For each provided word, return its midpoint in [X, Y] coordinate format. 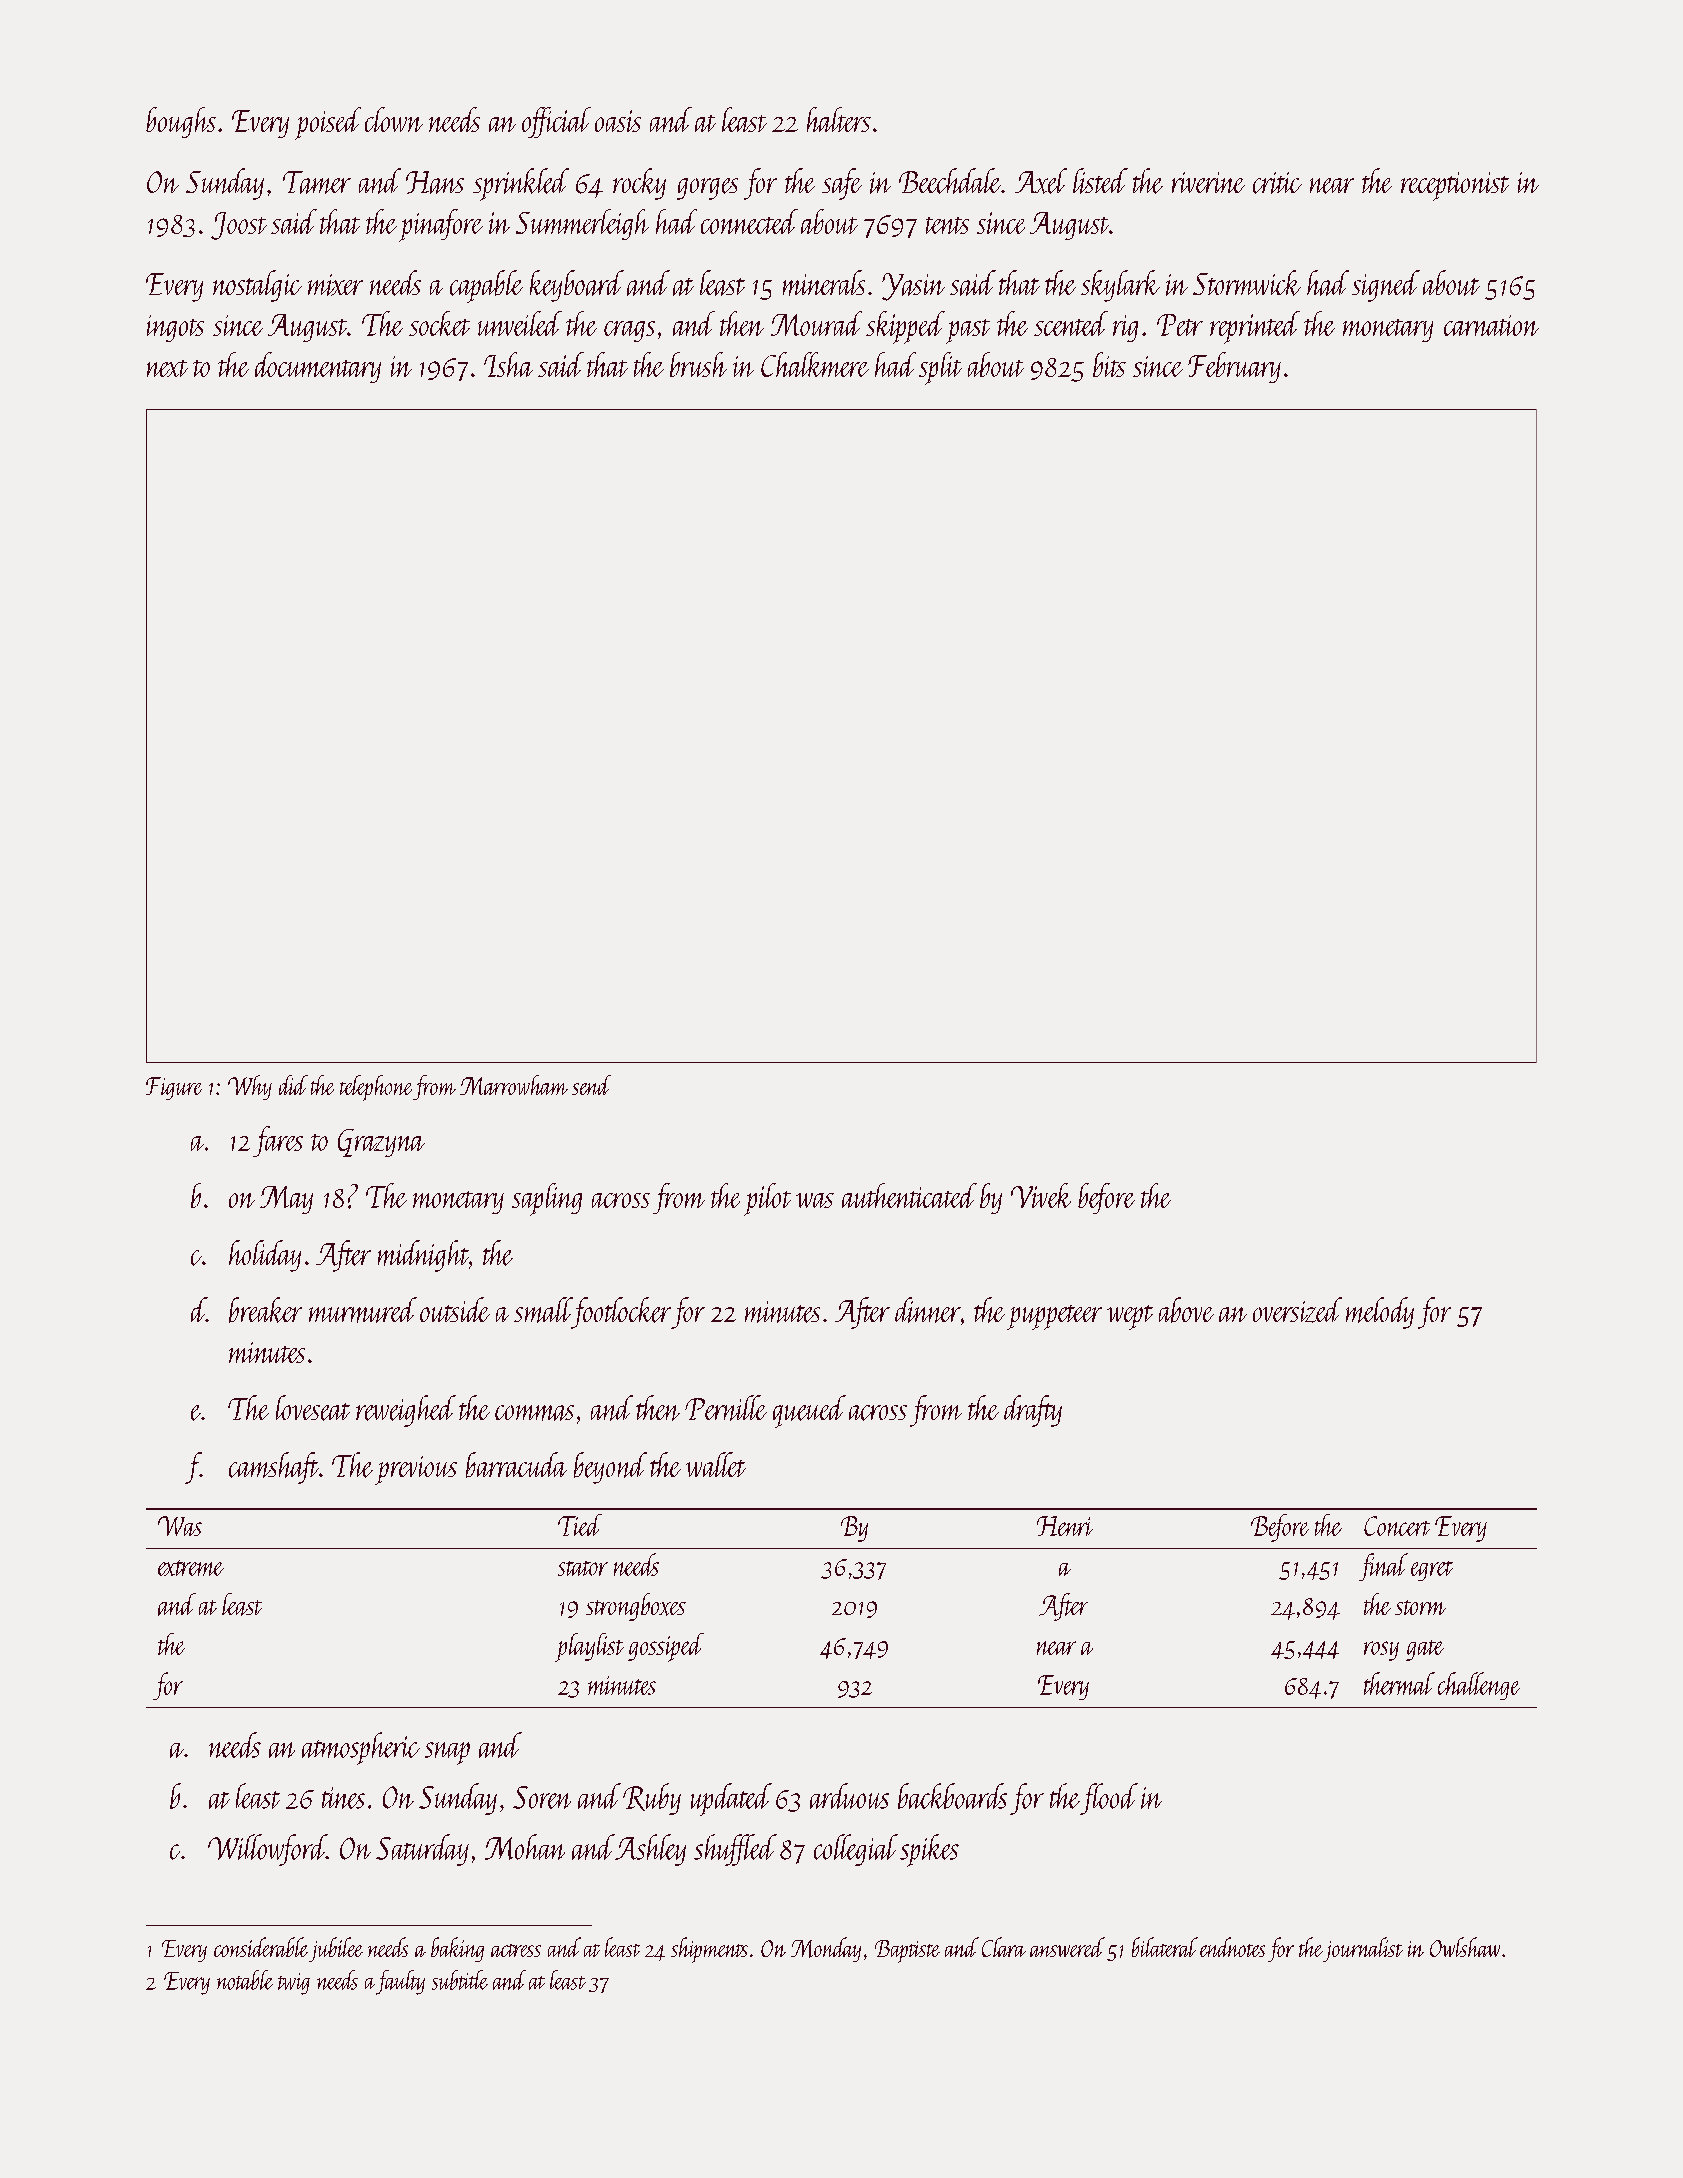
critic [1277, 183]
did [293, 1085]
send [591, 1085]
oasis [618, 121]
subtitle [460, 1980]
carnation [1491, 325]
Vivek [1041, 1195]
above [1186, 1310]
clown [394, 119]
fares [278, 1141]
